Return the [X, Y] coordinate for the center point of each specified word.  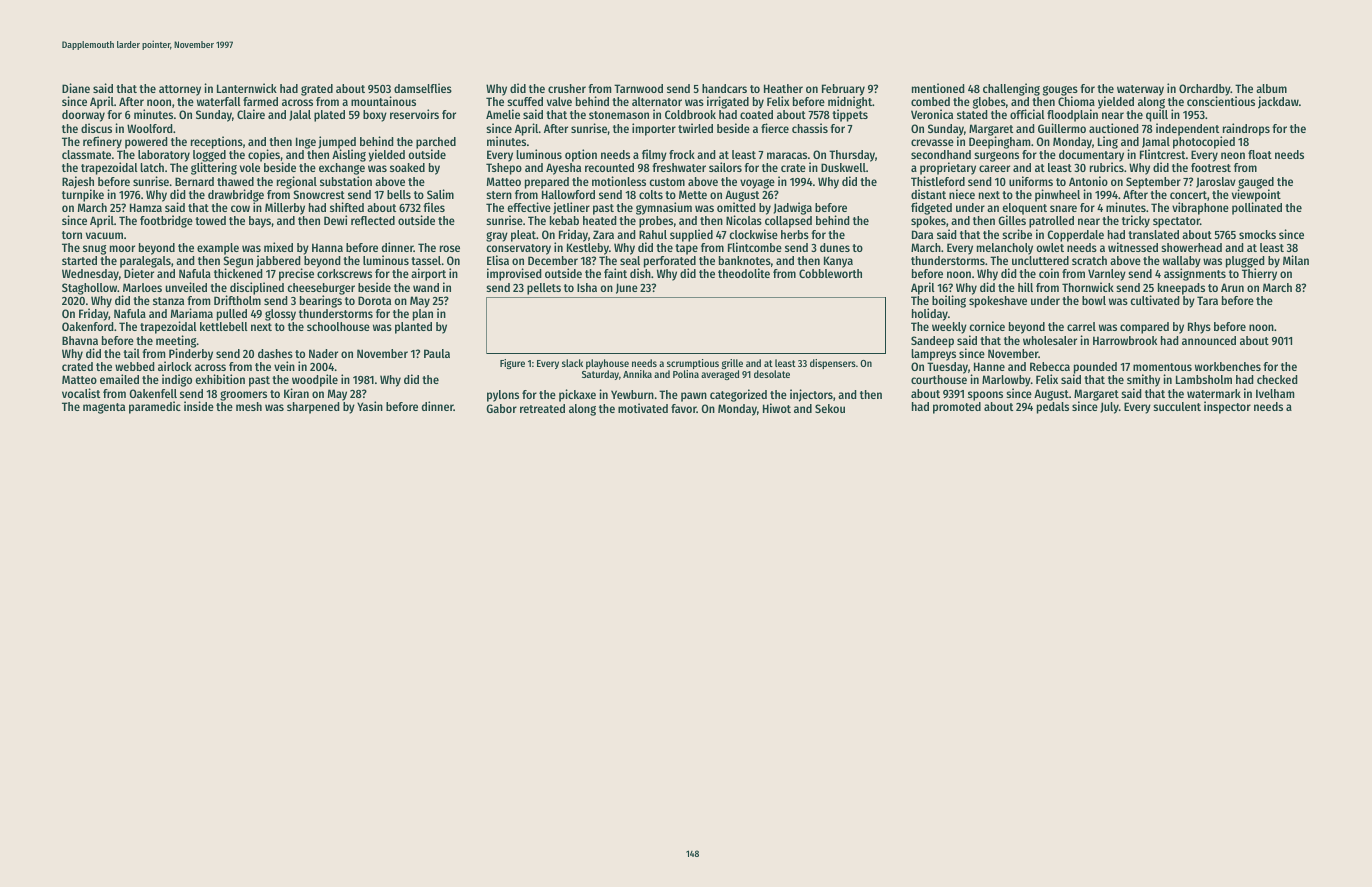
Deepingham [999, 142]
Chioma [1076, 101]
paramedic [155, 407]
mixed [278, 247]
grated [317, 90]
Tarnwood [638, 88]
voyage [757, 184]
